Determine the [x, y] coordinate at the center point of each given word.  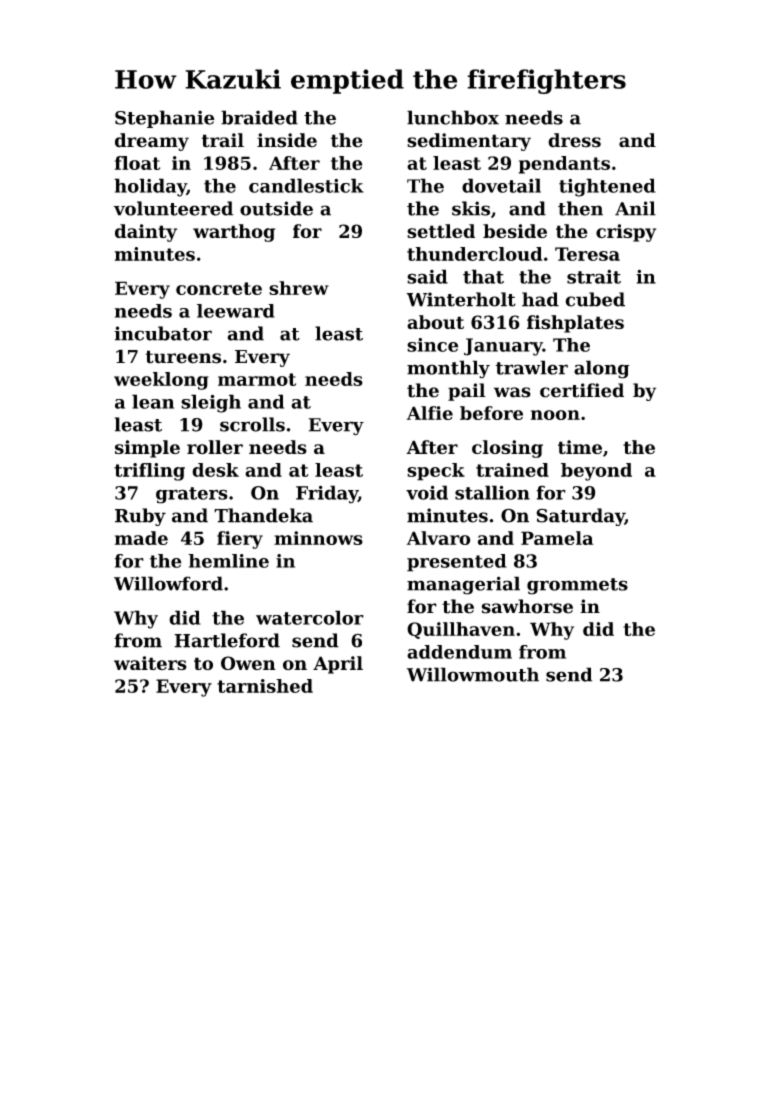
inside [287, 140]
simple [147, 449]
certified [582, 390]
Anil [635, 208]
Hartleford [227, 640]
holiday [150, 187]
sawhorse [527, 606]
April [338, 665]
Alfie [430, 413]
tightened [607, 187]
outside [276, 208]
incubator [163, 333]
